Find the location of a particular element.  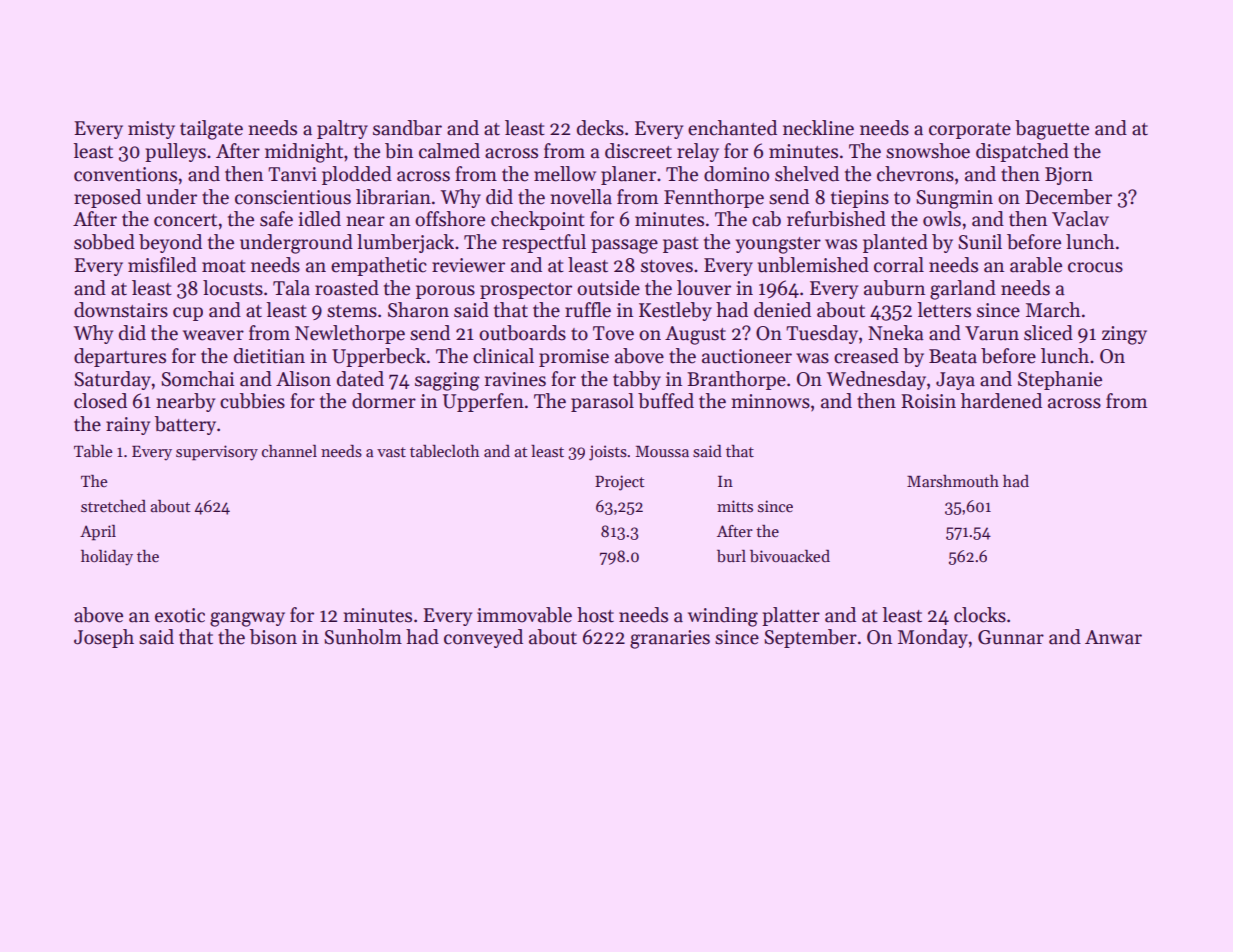

Upperfen is located at coordinates (483, 402).
